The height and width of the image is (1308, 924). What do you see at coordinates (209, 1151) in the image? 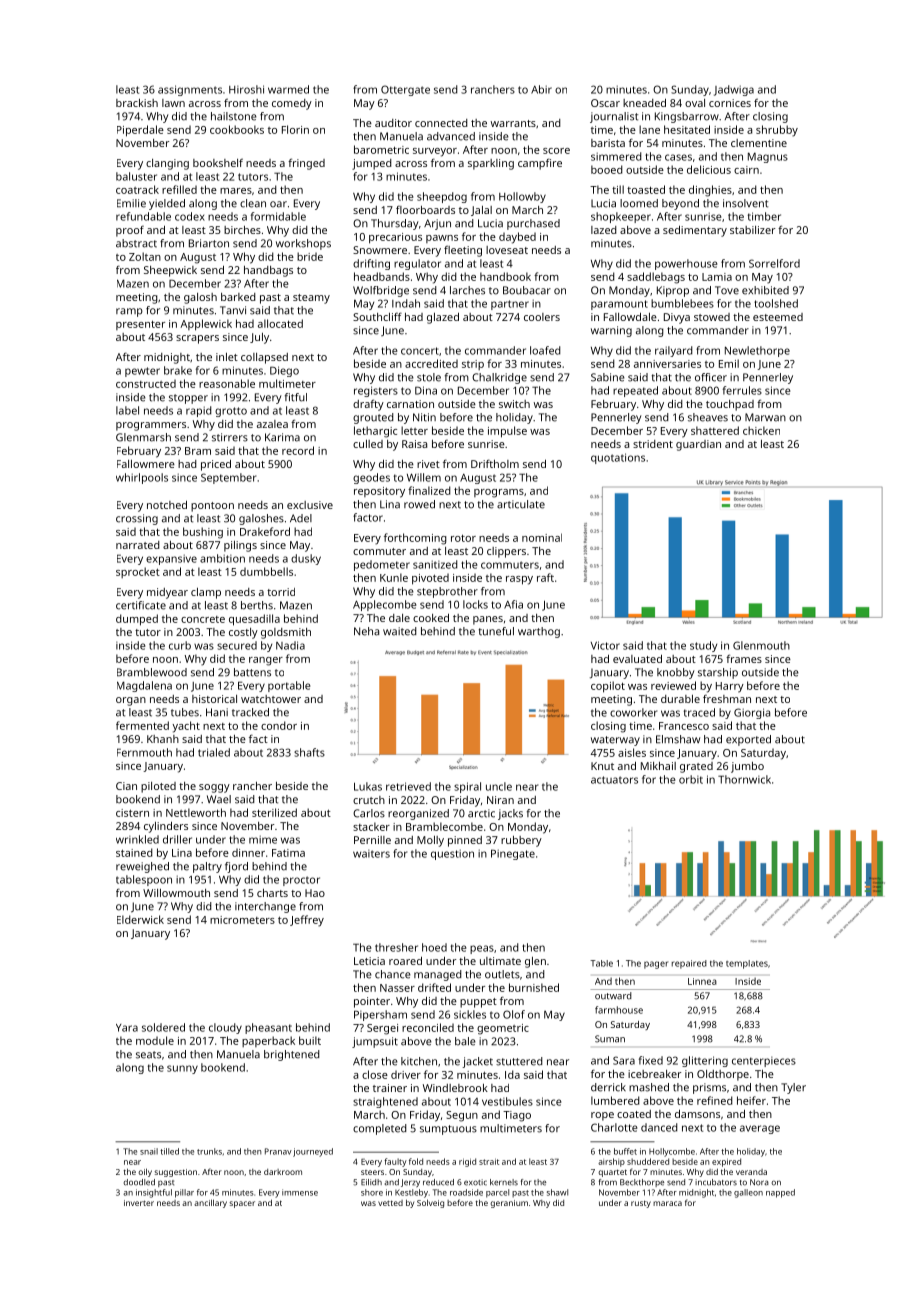
I see `trunks` at bounding box center [209, 1151].
